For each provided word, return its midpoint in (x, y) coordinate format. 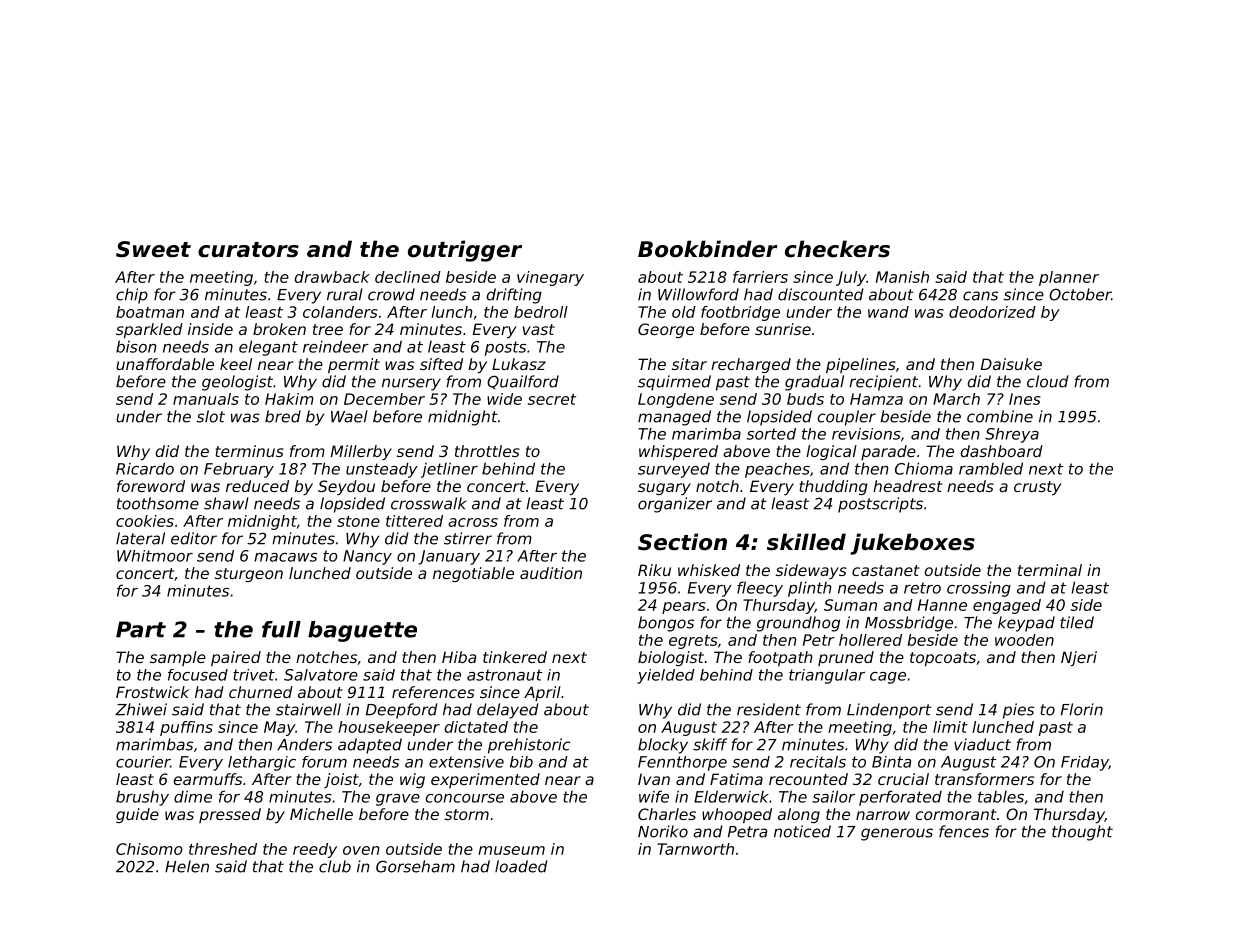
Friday (1085, 763)
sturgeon (249, 575)
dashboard (1002, 451)
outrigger (465, 251)
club (335, 866)
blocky (663, 746)
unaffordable (165, 364)
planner (1069, 278)
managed (674, 418)
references (433, 692)
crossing (979, 589)
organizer (675, 505)
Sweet (153, 249)
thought (1082, 833)
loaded (521, 866)
